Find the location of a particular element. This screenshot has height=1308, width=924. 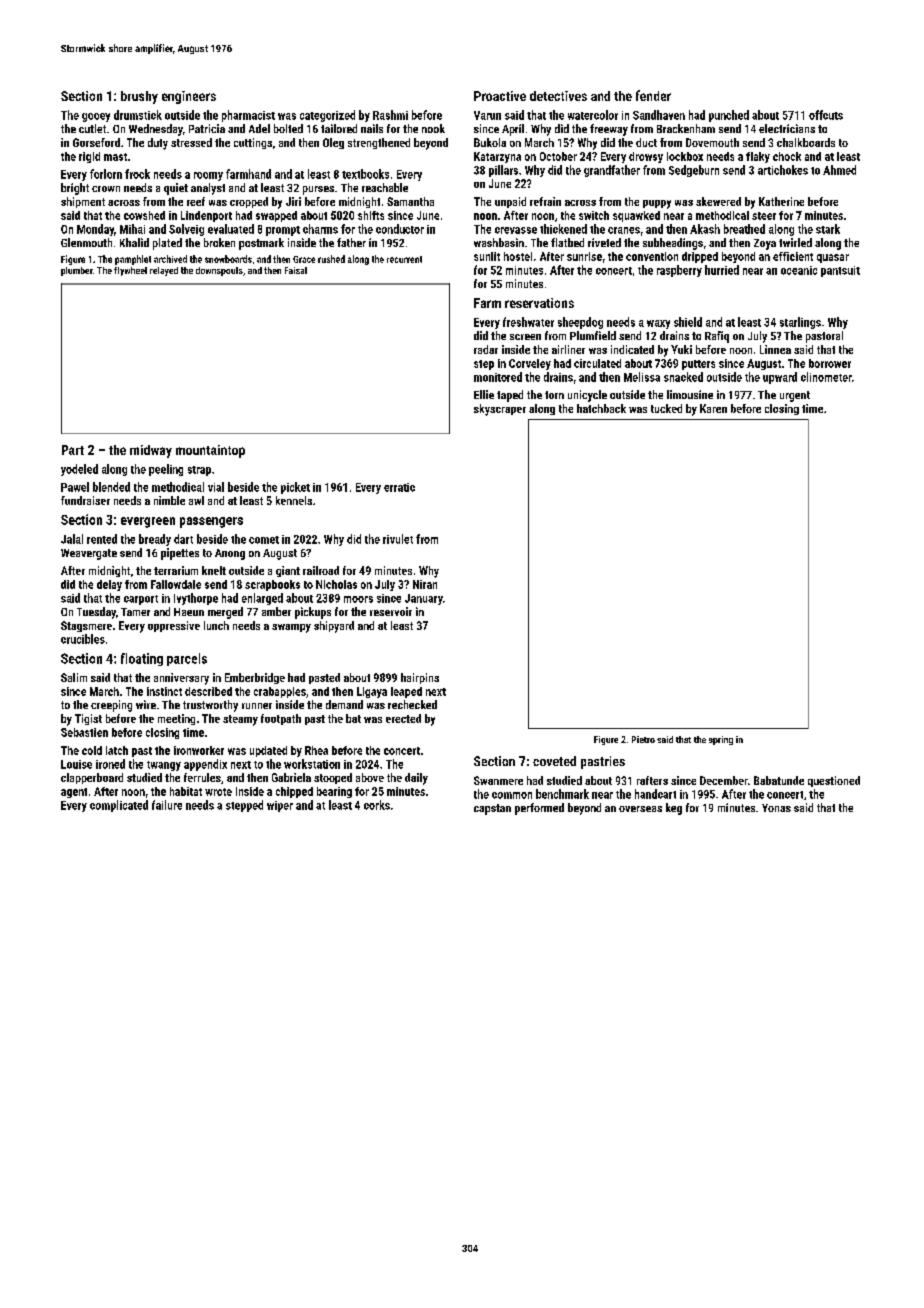

wiper is located at coordinates (280, 806).
